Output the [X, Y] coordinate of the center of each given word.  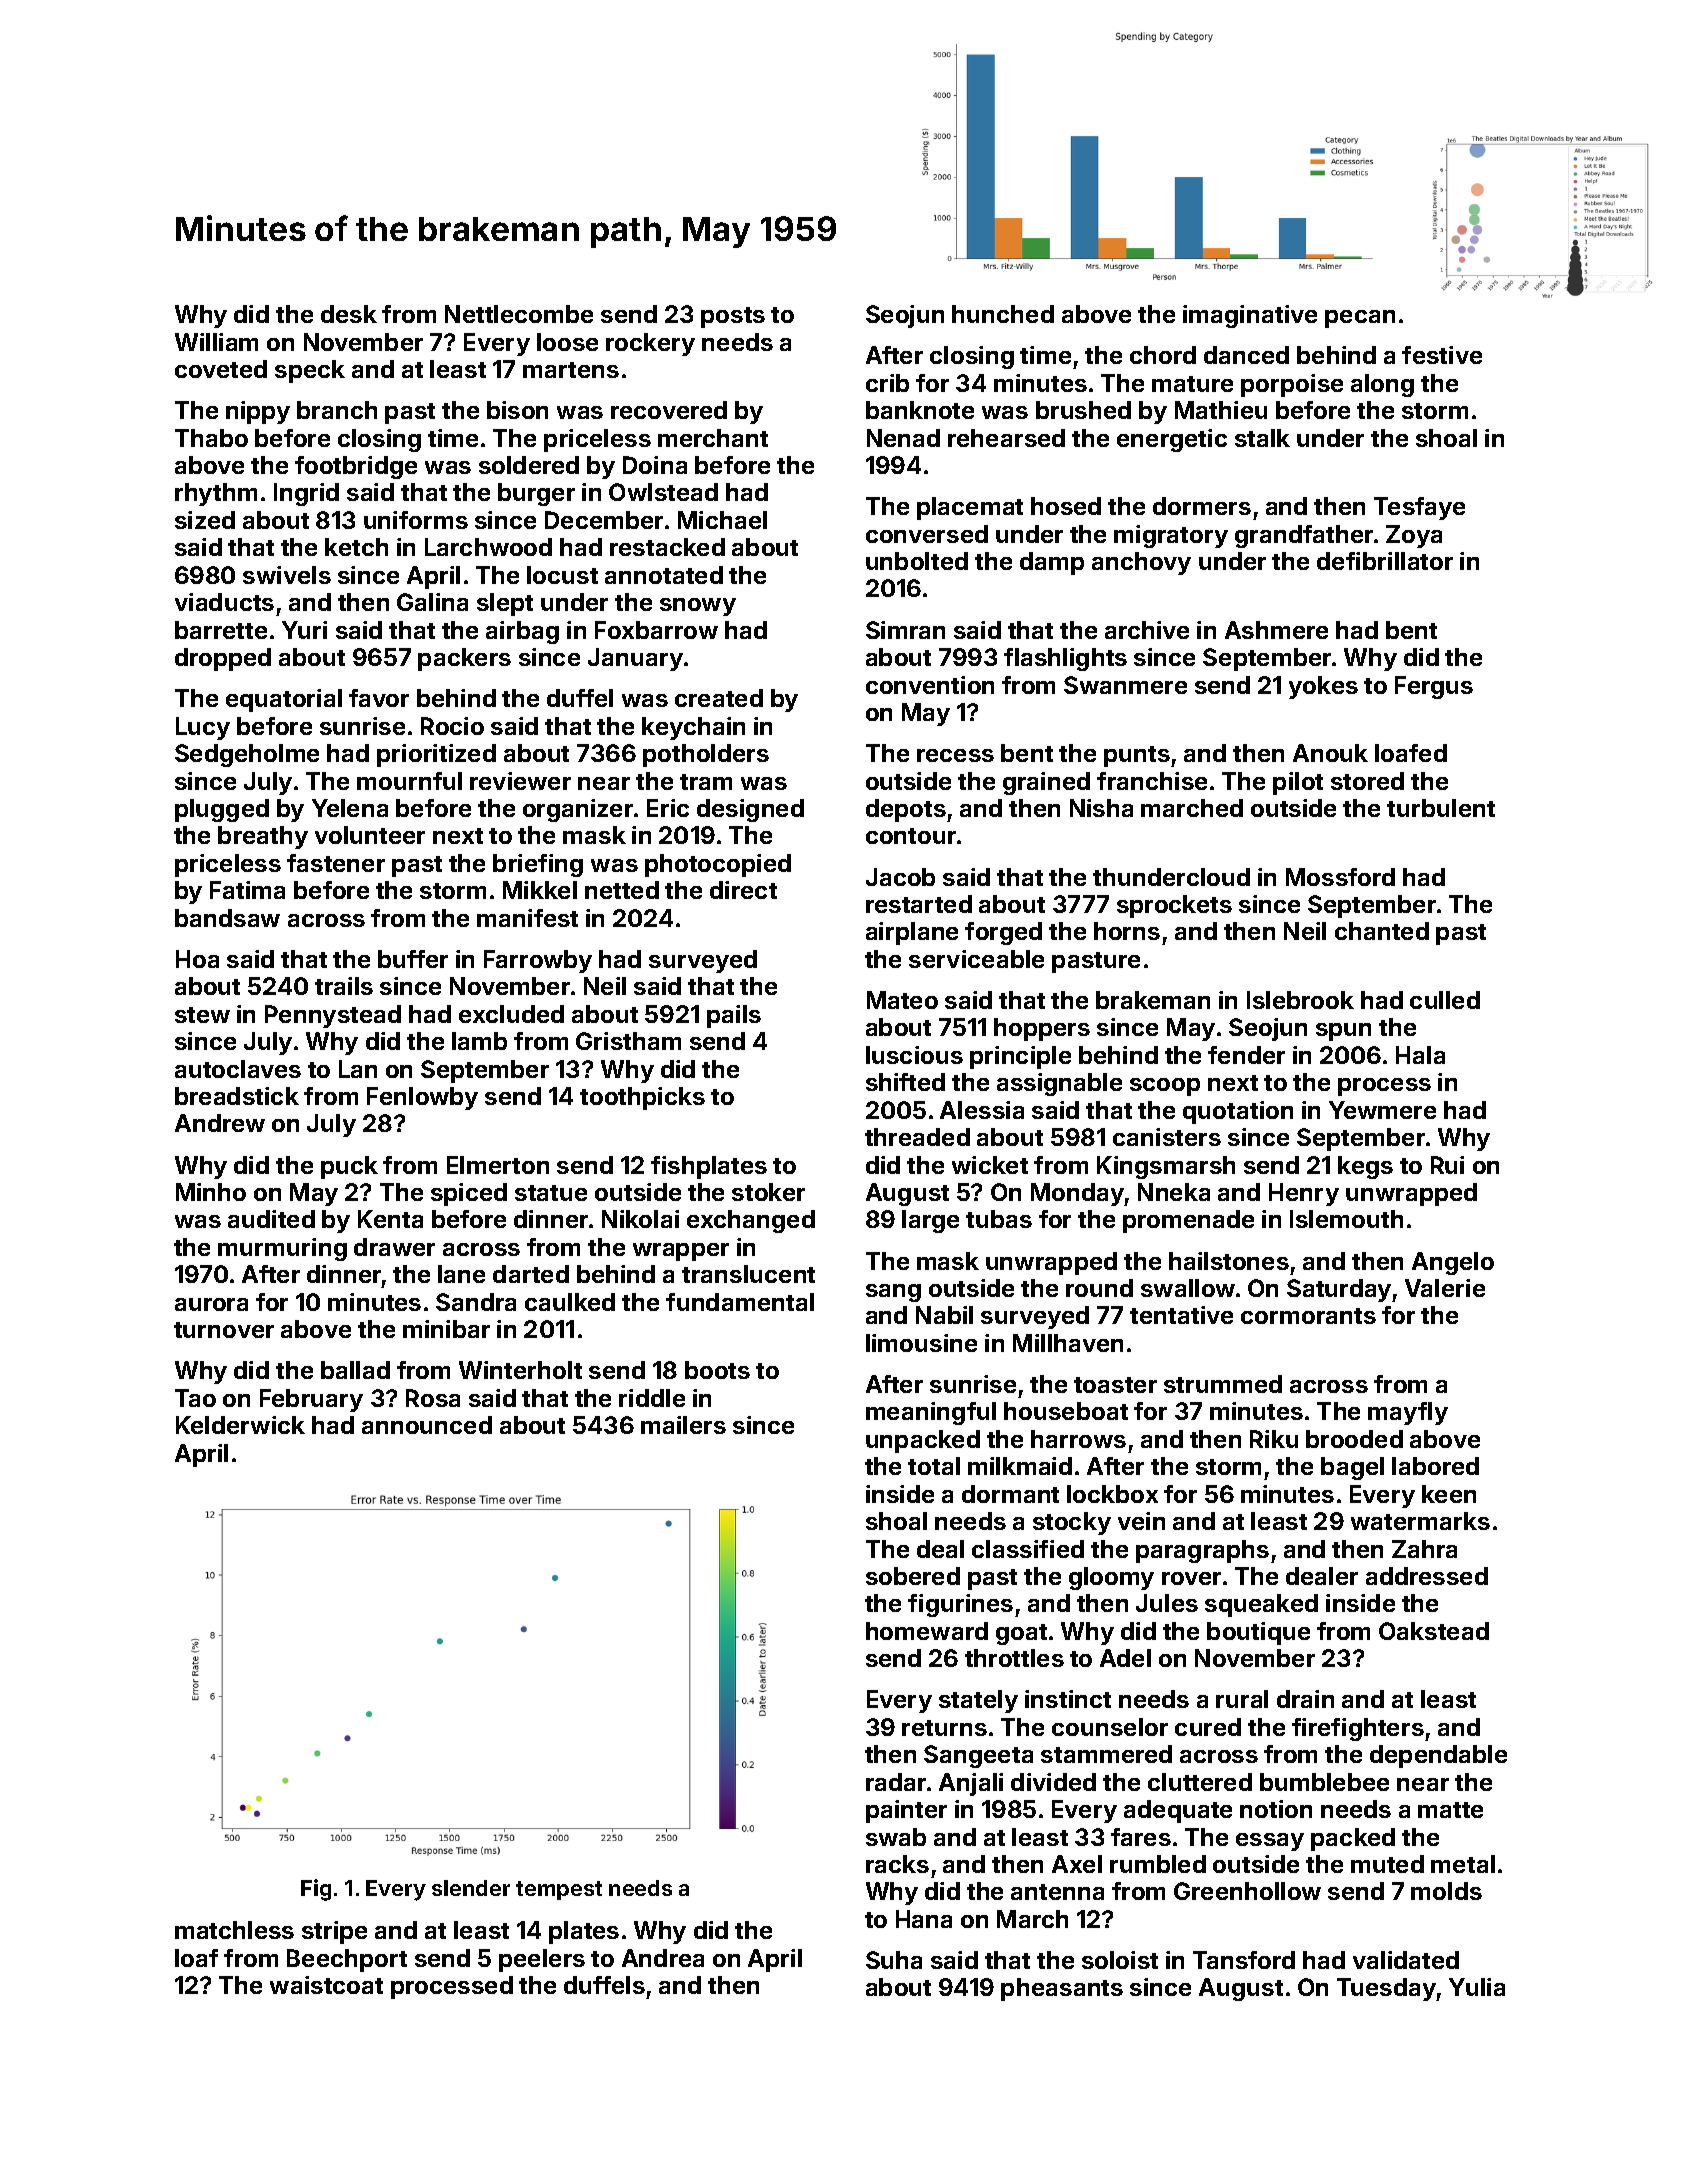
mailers [683, 1425]
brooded [1354, 1439]
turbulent [1441, 808]
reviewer [520, 781]
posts [733, 317]
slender [471, 1888]
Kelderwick [240, 1425]
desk [349, 314]
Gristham [628, 1041]
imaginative [1250, 316]
